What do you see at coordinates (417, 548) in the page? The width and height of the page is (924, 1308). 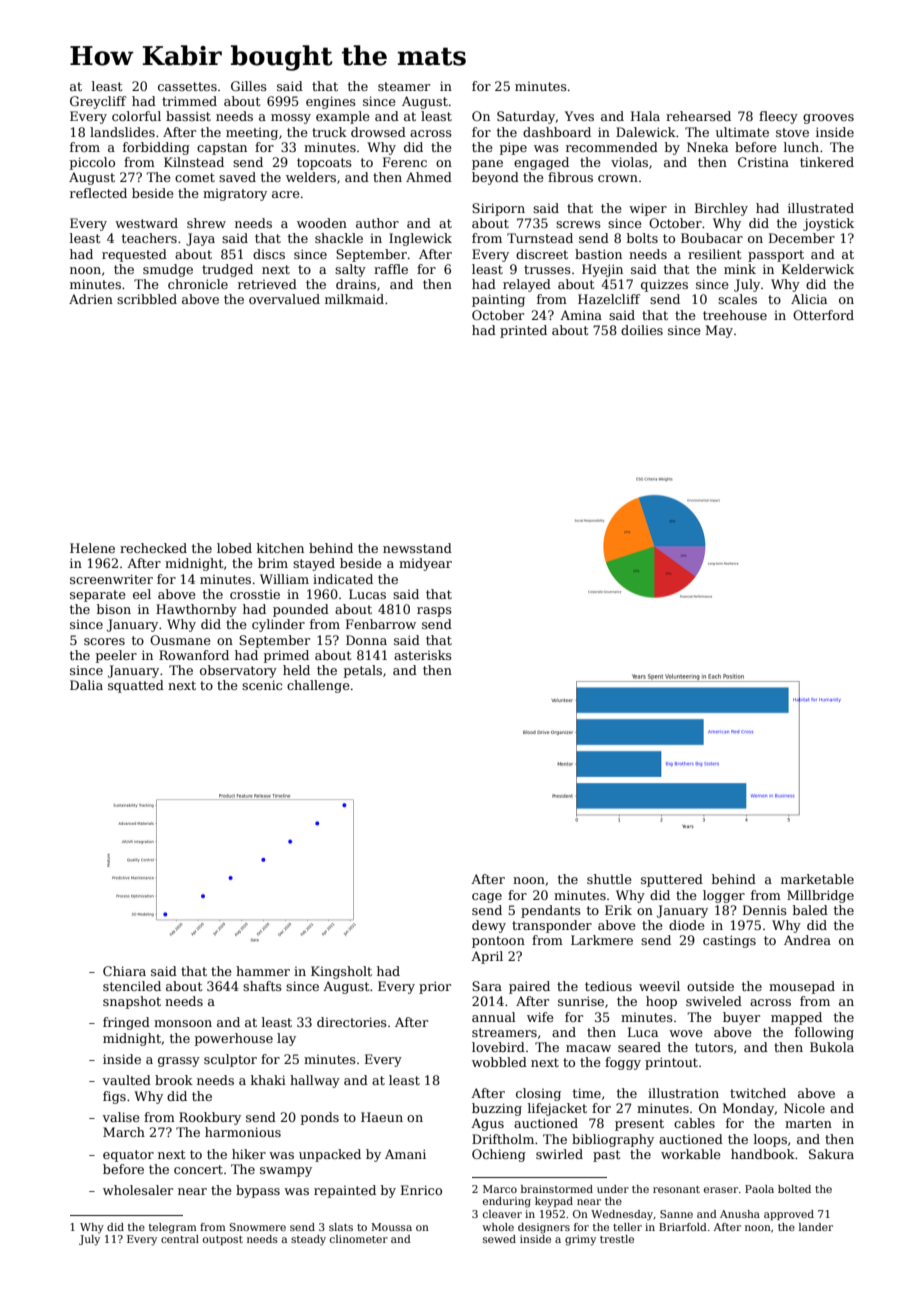 I see `newsstand` at bounding box center [417, 548].
